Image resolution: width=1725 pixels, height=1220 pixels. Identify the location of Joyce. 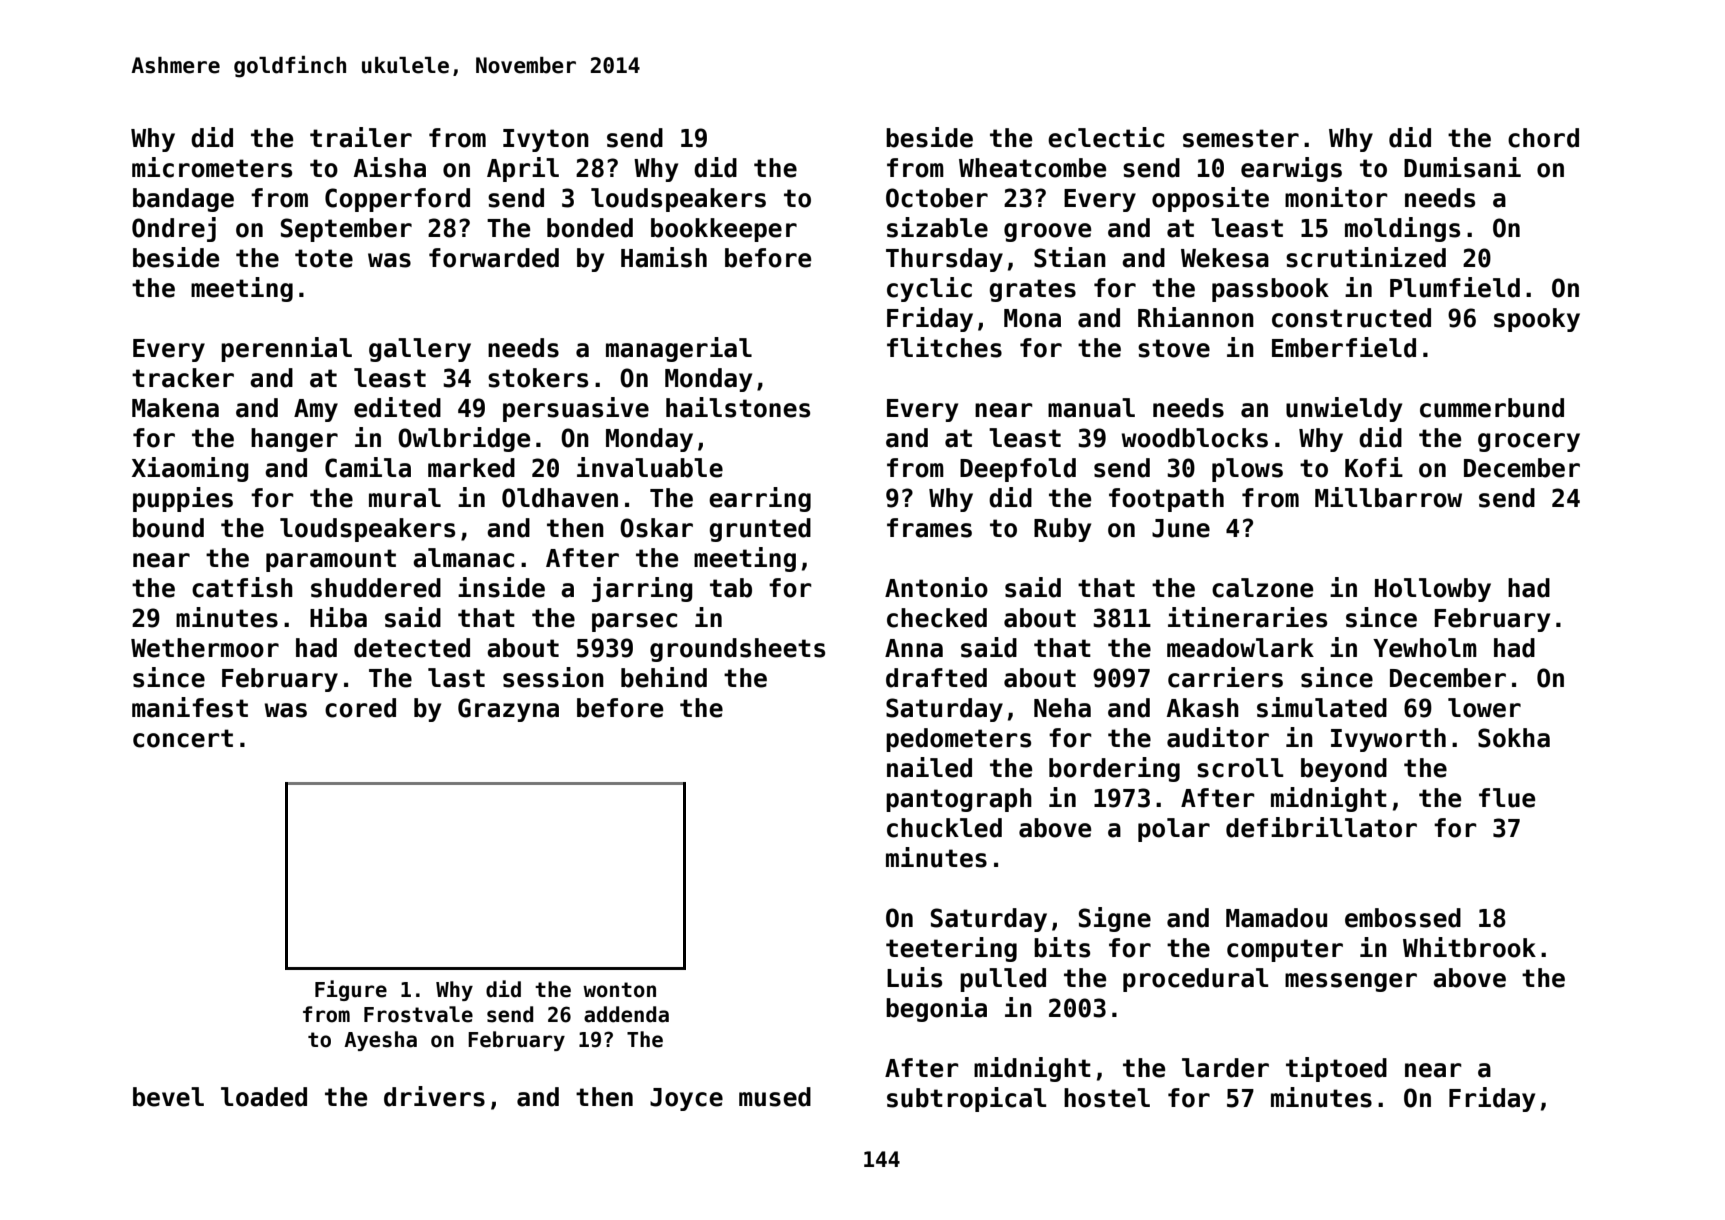
(686, 1099).
